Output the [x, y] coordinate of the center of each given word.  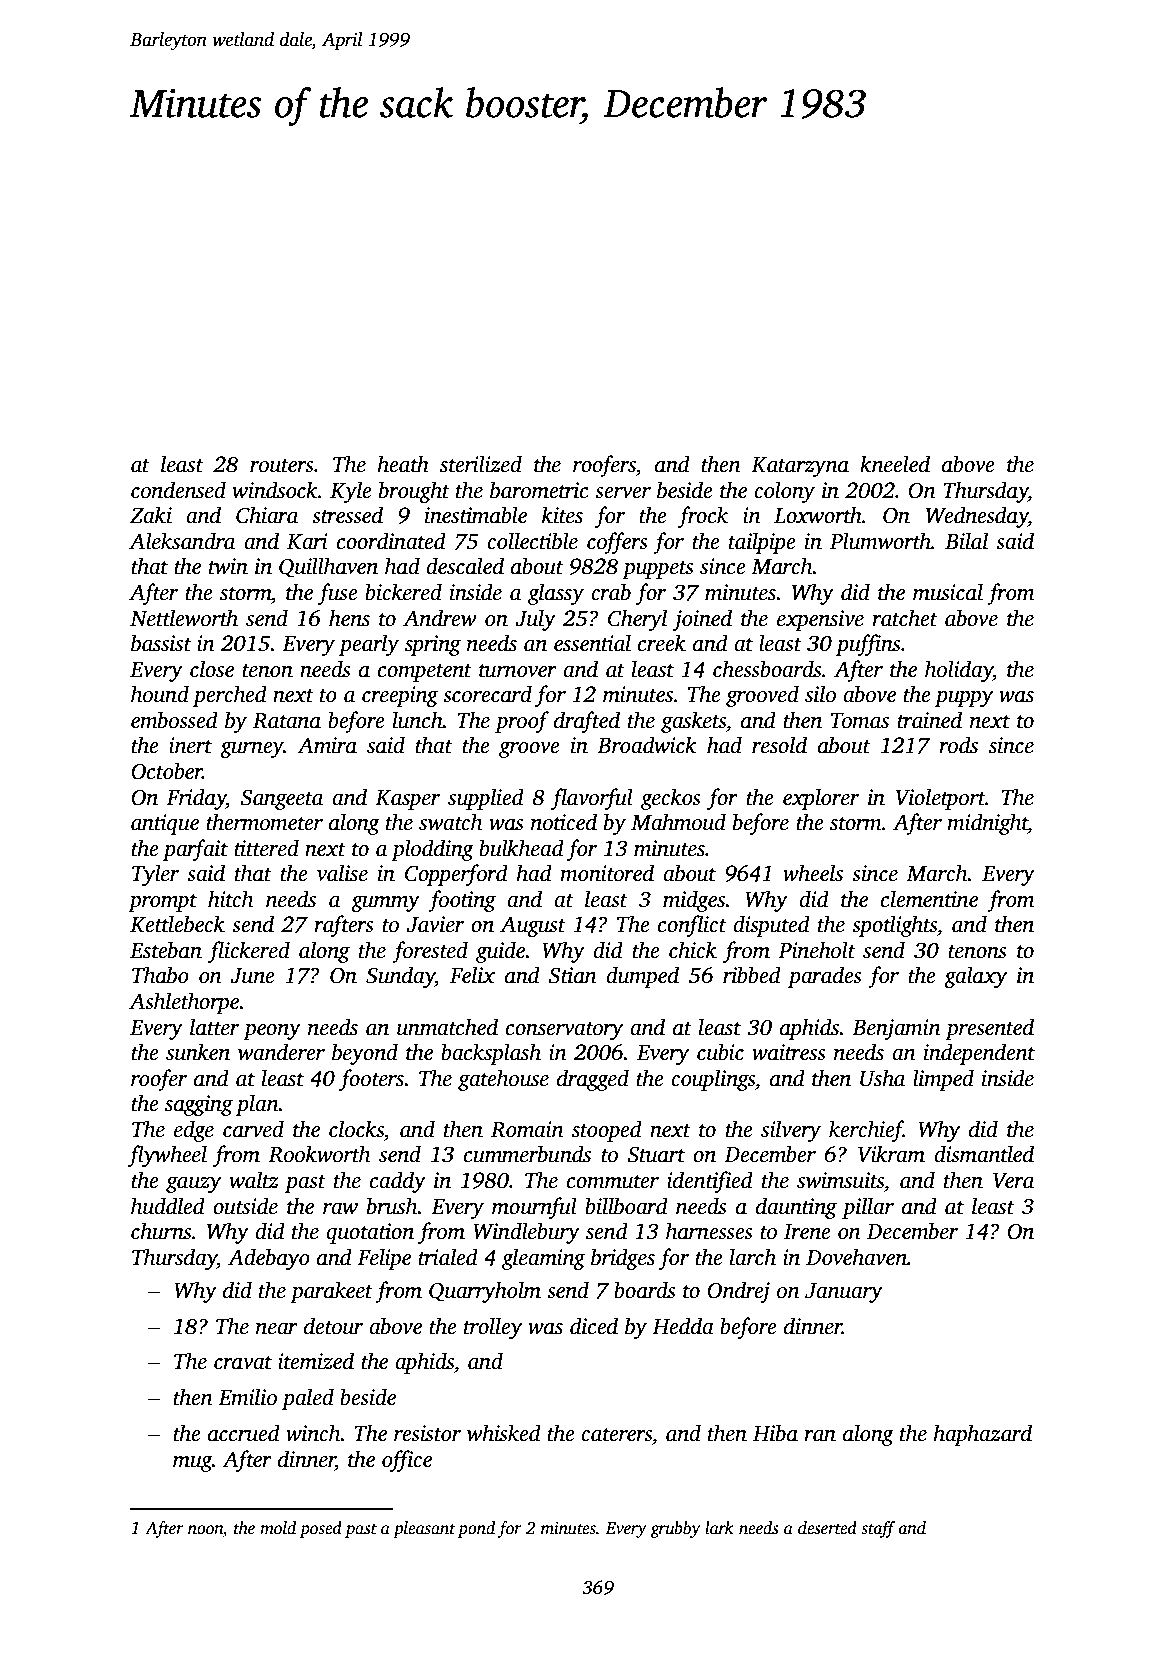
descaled [465, 566]
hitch [230, 899]
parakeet [331, 1292]
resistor [427, 1433]
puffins [868, 645]
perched [230, 696]
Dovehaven [856, 1257]
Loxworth [818, 515]
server [623, 493]
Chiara [267, 515]
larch [753, 1257]
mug [192, 1464]
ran [820, 1436]
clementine [929, 899]
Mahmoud [678, 822]
